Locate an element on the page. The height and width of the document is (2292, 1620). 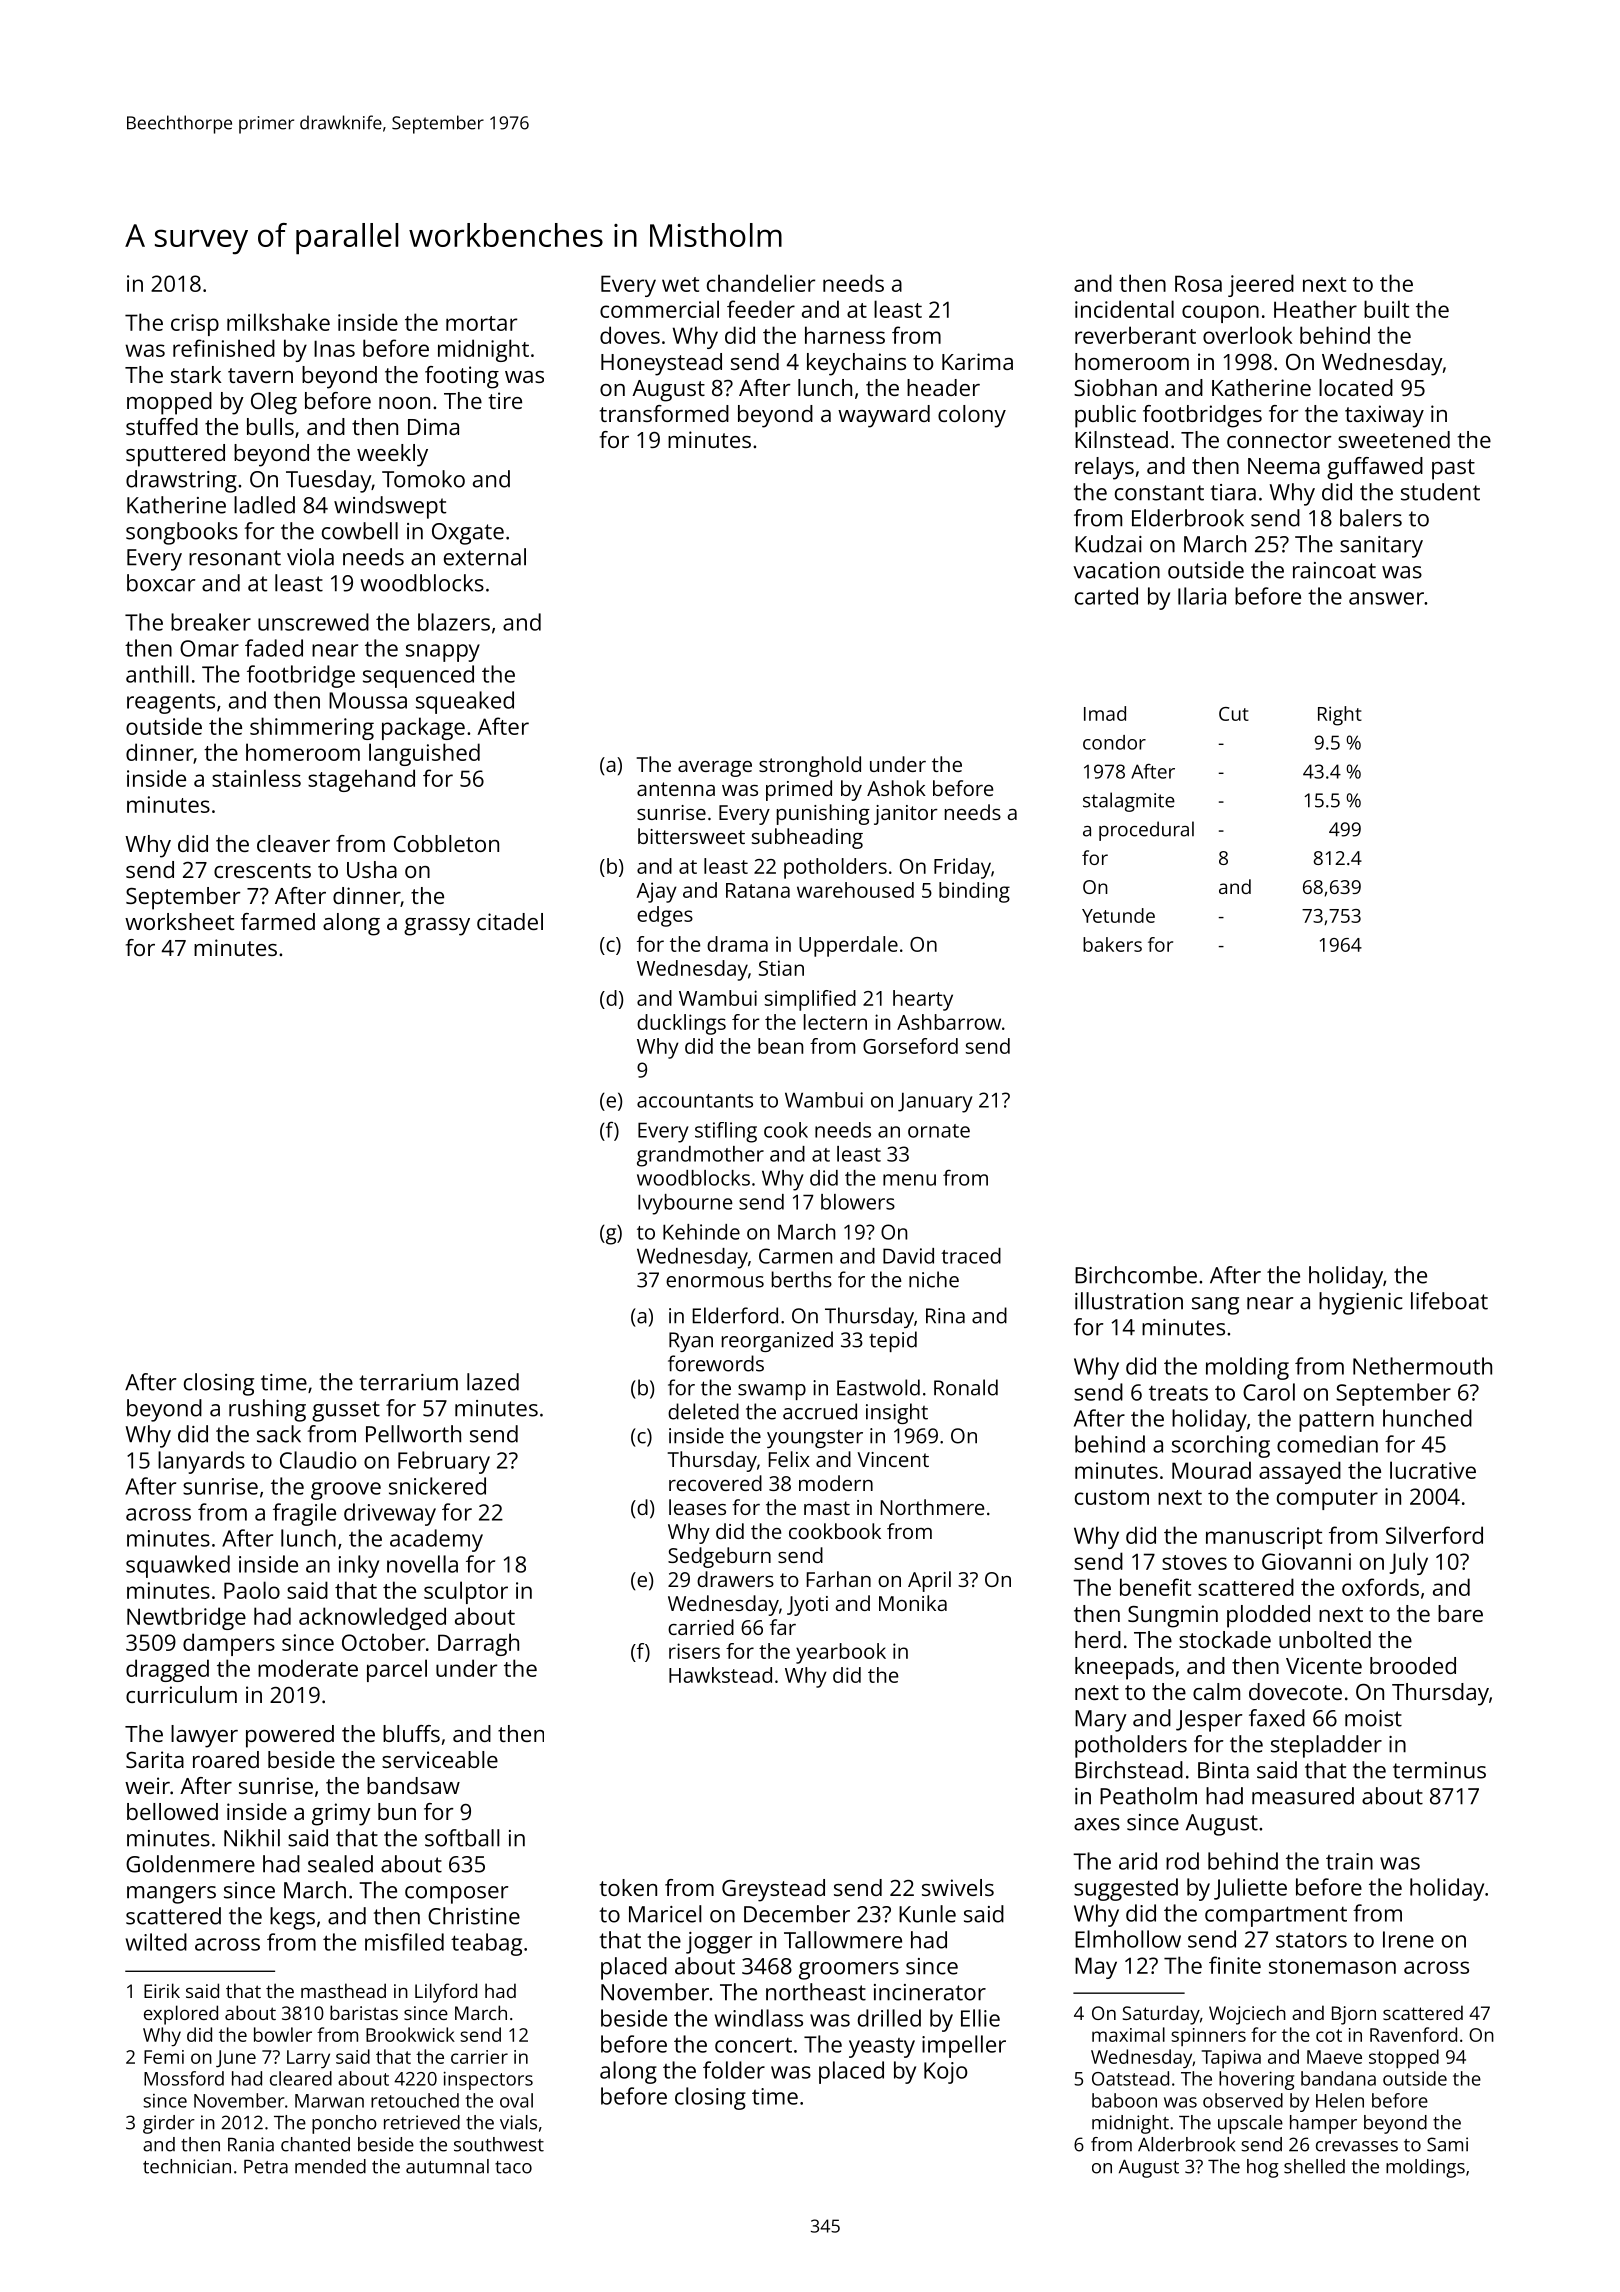
wayward is located at coordinates (884, 416).
